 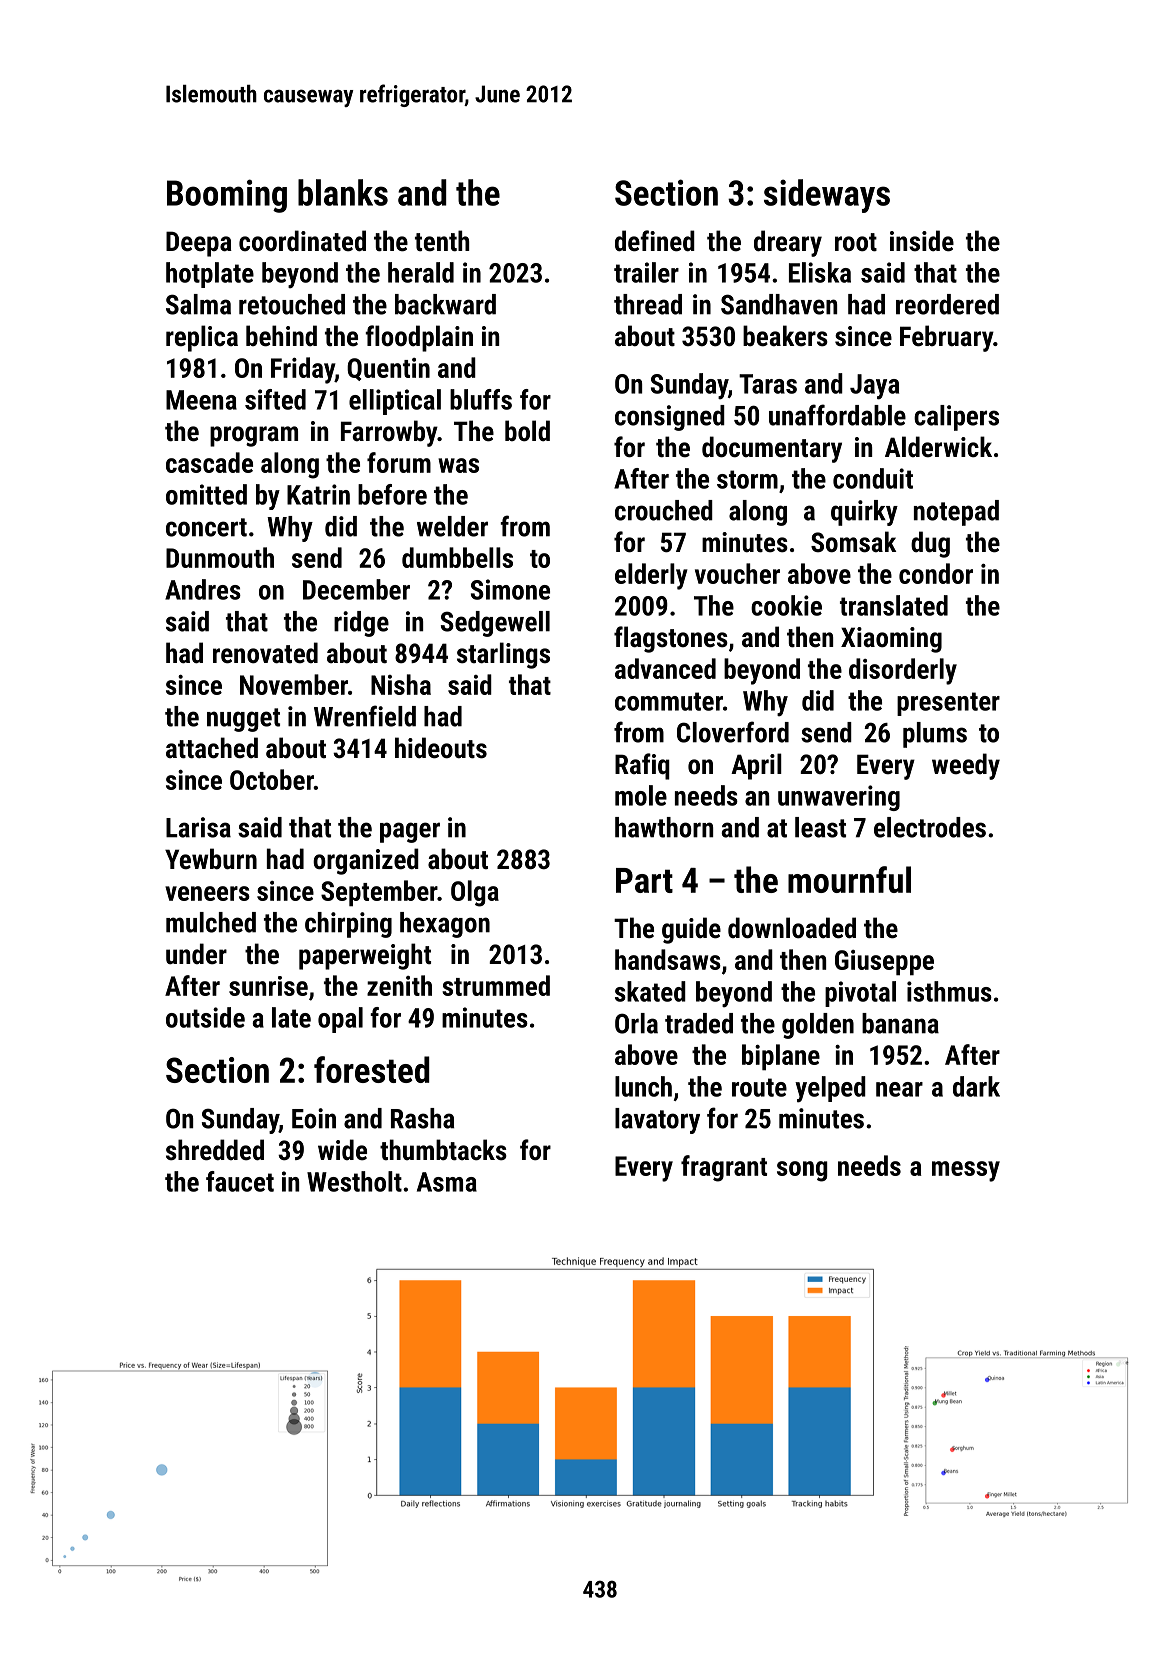 I want to click on Salma, so click(x=198, y=304).
